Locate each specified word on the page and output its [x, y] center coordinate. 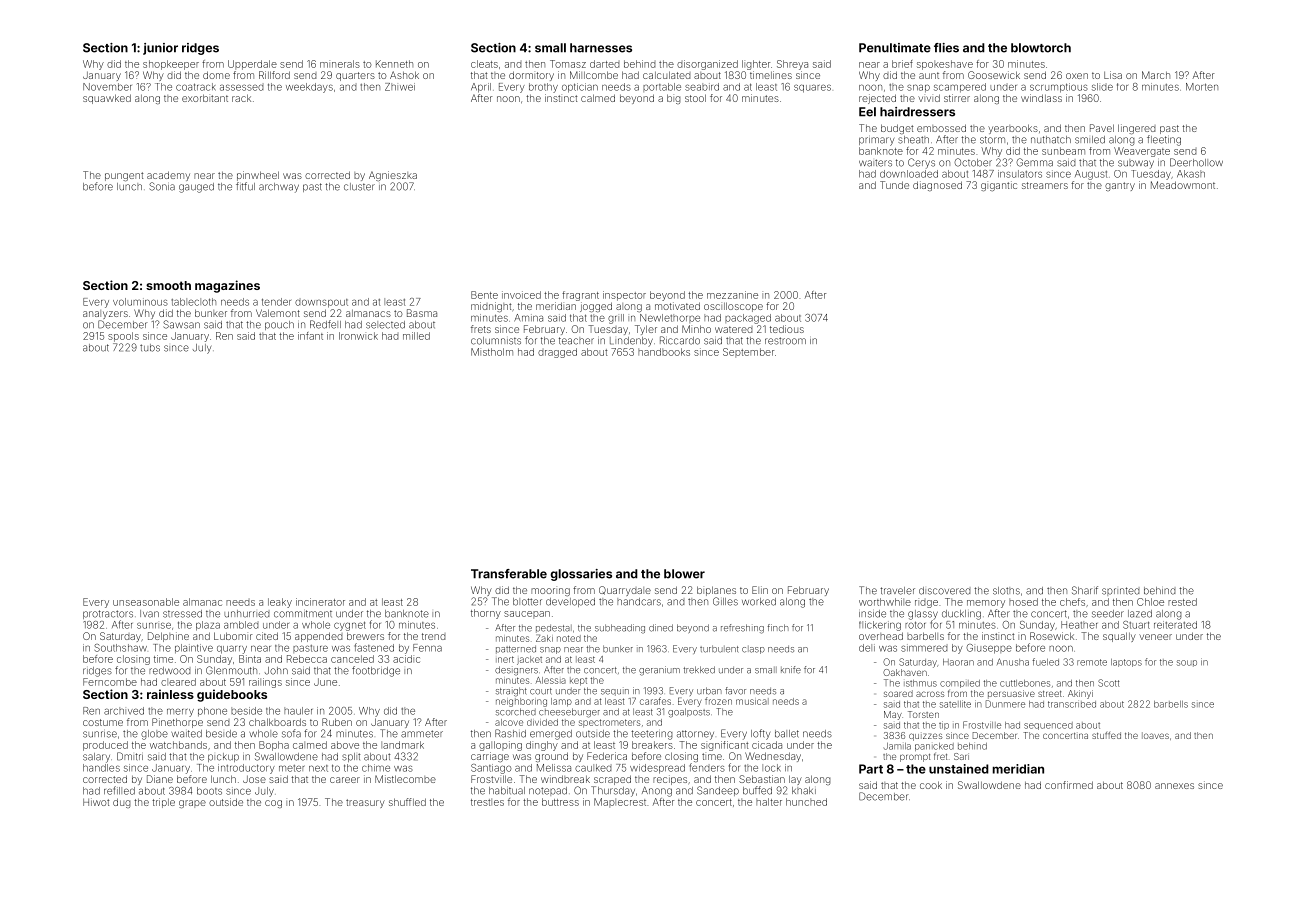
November [107, 87]
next [318, 768]
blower [684, 574]
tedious [787, 329]
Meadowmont [1183, 185]
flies [946, 48]
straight [511, 692]
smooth [168, 285]
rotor [915, 625]
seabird [702, 87]
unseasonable [146, 602]
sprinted [1121, 591]
